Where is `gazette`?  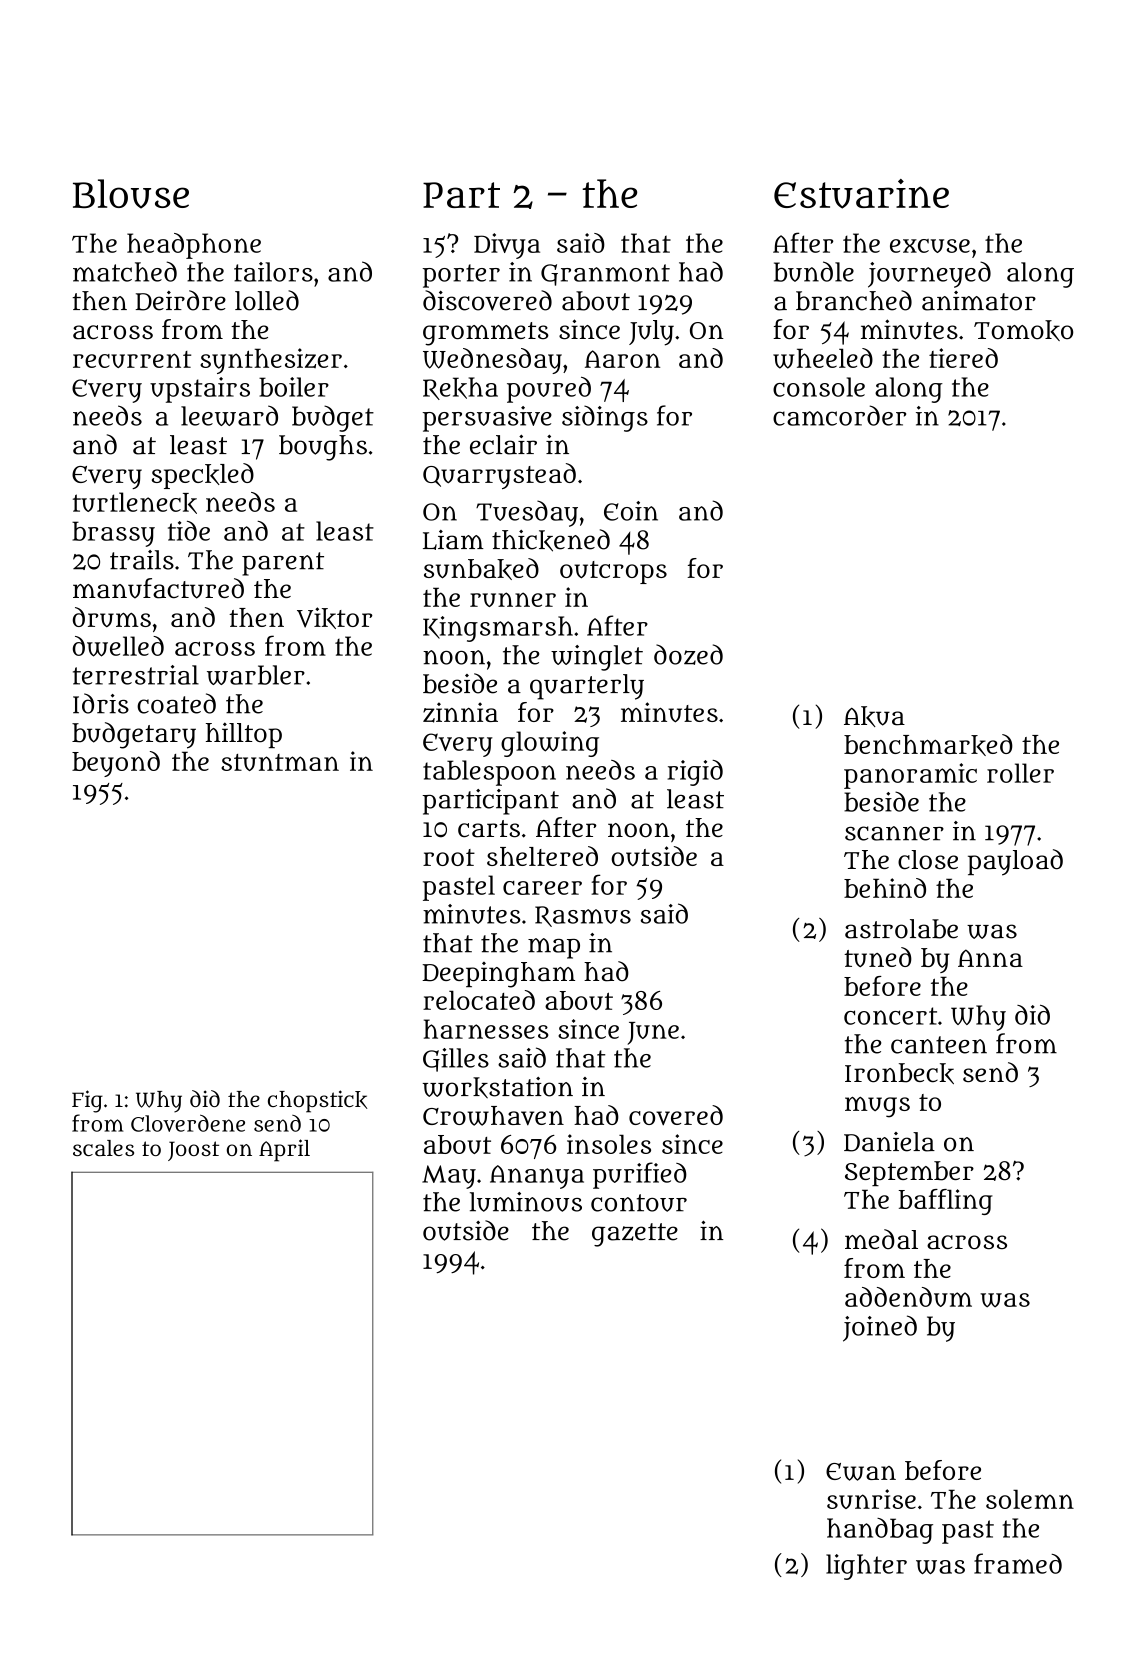 gazette is located at coordinates (635, 1235).
